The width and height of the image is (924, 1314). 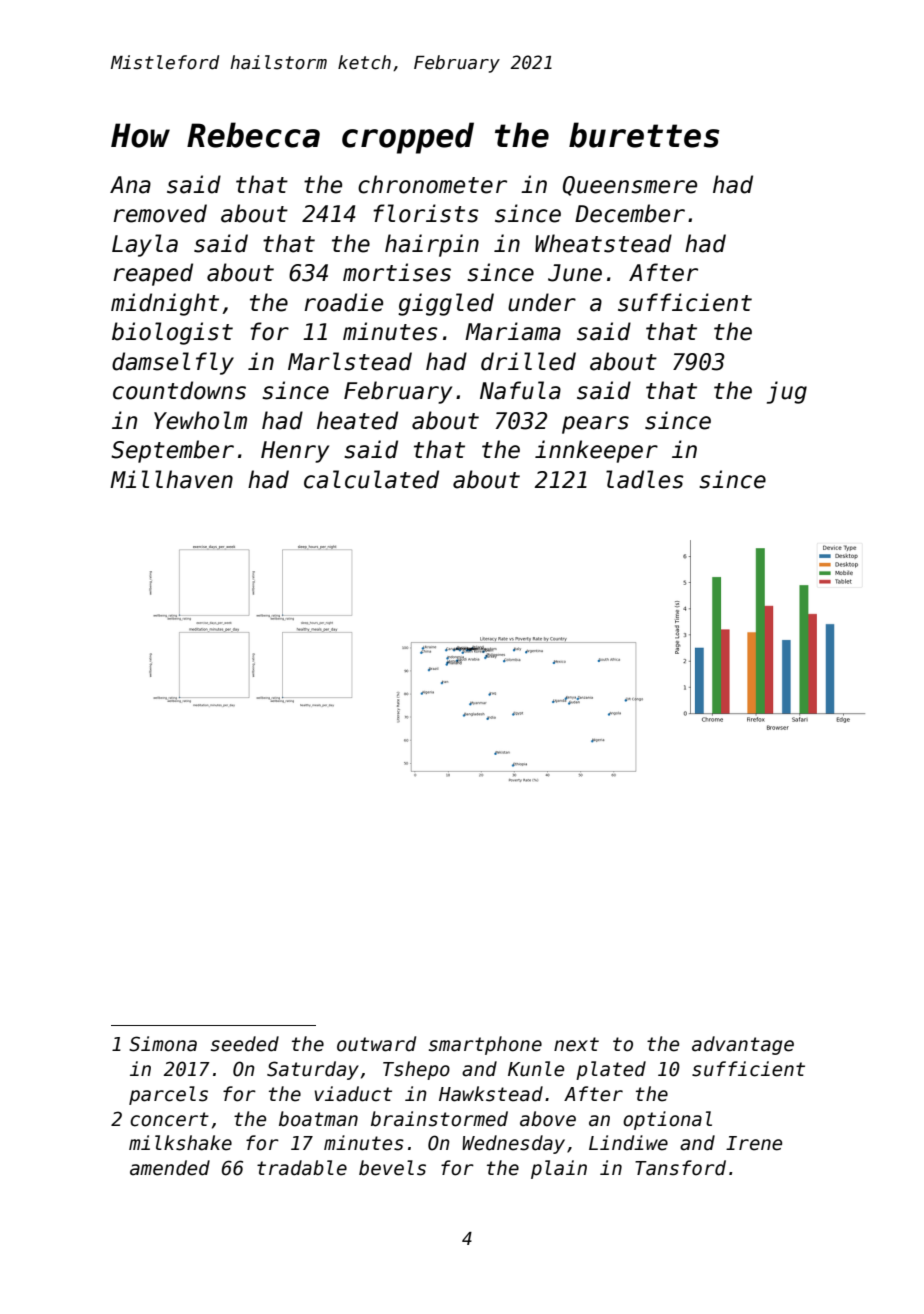 What do you see at coordinates (179, 390) in the image?
I see `countdowns` at bounding box center [179, 390].
